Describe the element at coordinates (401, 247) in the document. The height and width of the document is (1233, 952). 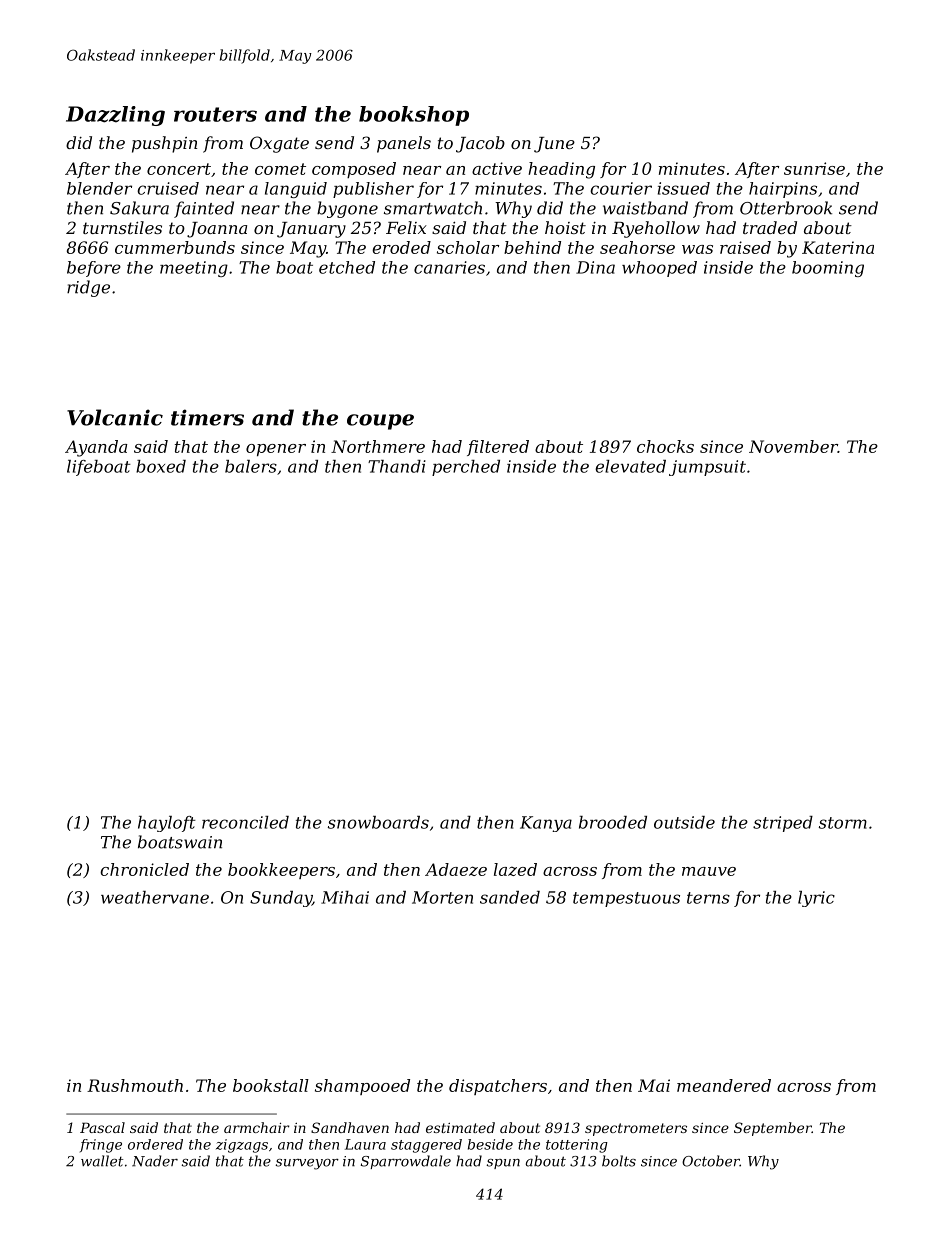
I see `eroded` at that location.
